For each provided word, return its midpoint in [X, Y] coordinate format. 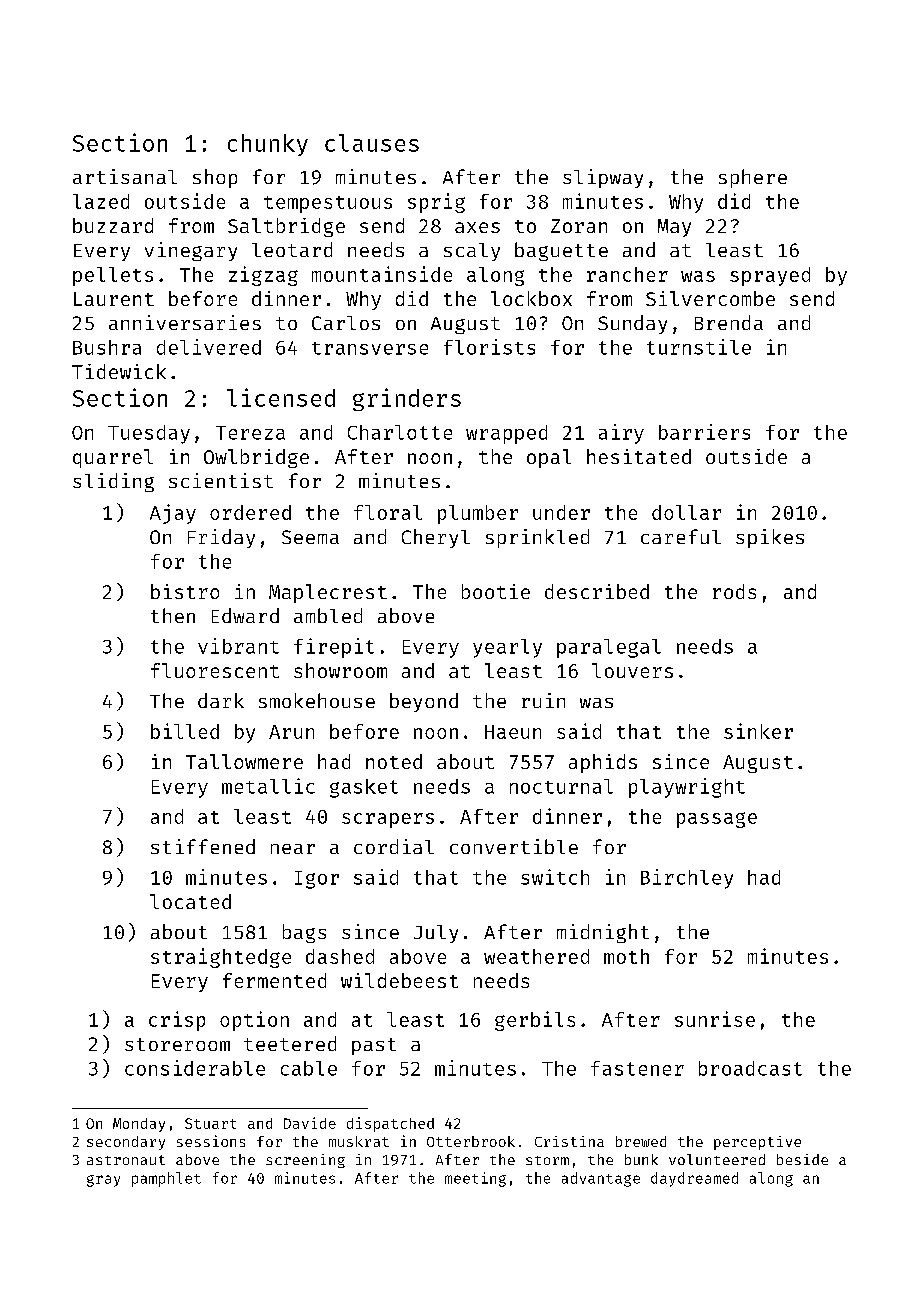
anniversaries [185, 322]
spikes [770, 538]
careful [681, 536]
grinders [407, 399]
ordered [250, 512]
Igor [317, 880]
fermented [274, 980]
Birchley [687, 879]
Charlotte [400, 432]
